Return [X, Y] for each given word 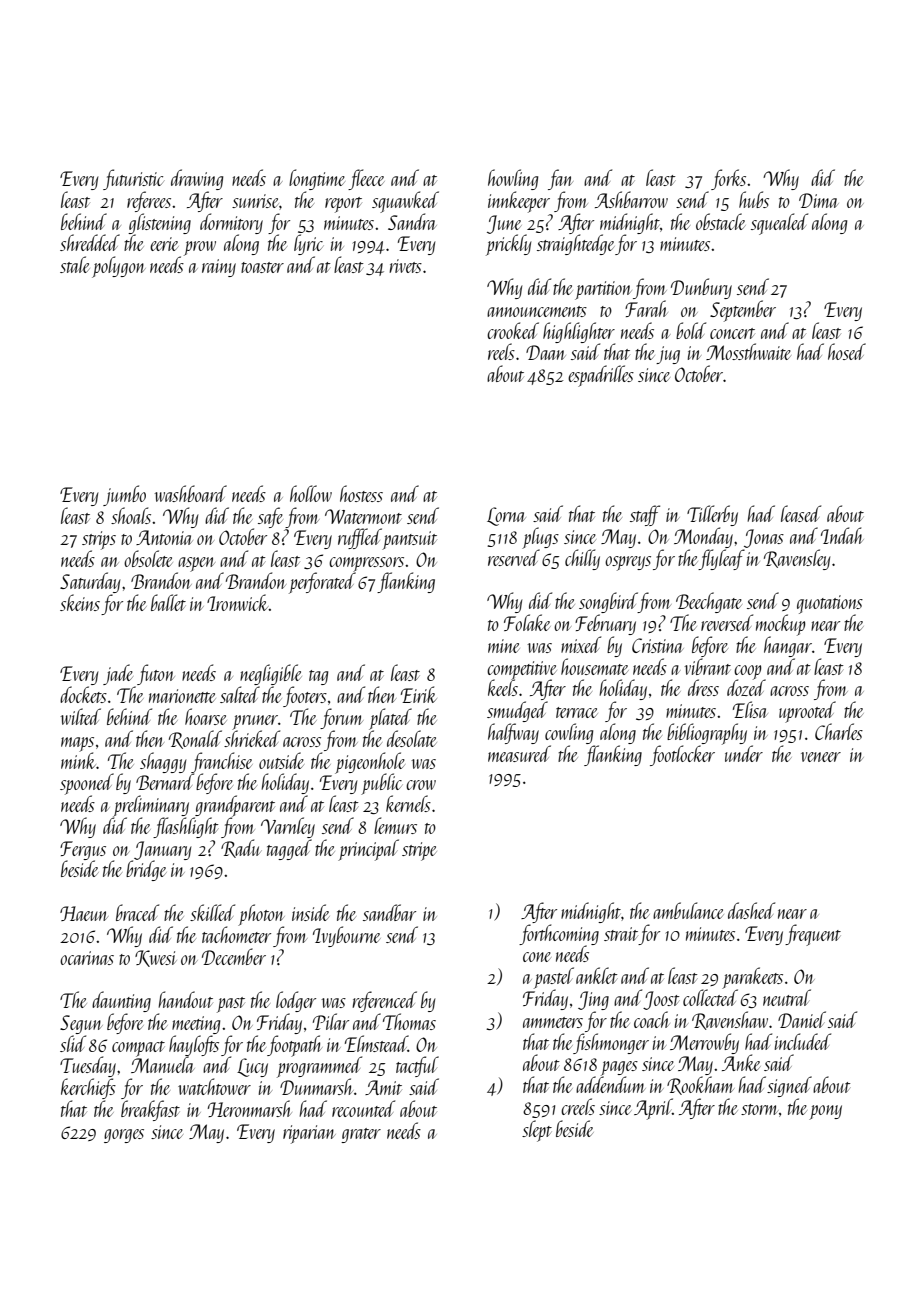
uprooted [807, 712]
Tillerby [712, 515]
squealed [779, 224]
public [381, 784]
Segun [81, 1024]
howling [513, 179]
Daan [546, 352]
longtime [317, 179]
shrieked [252, 738]
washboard [190, 493]
